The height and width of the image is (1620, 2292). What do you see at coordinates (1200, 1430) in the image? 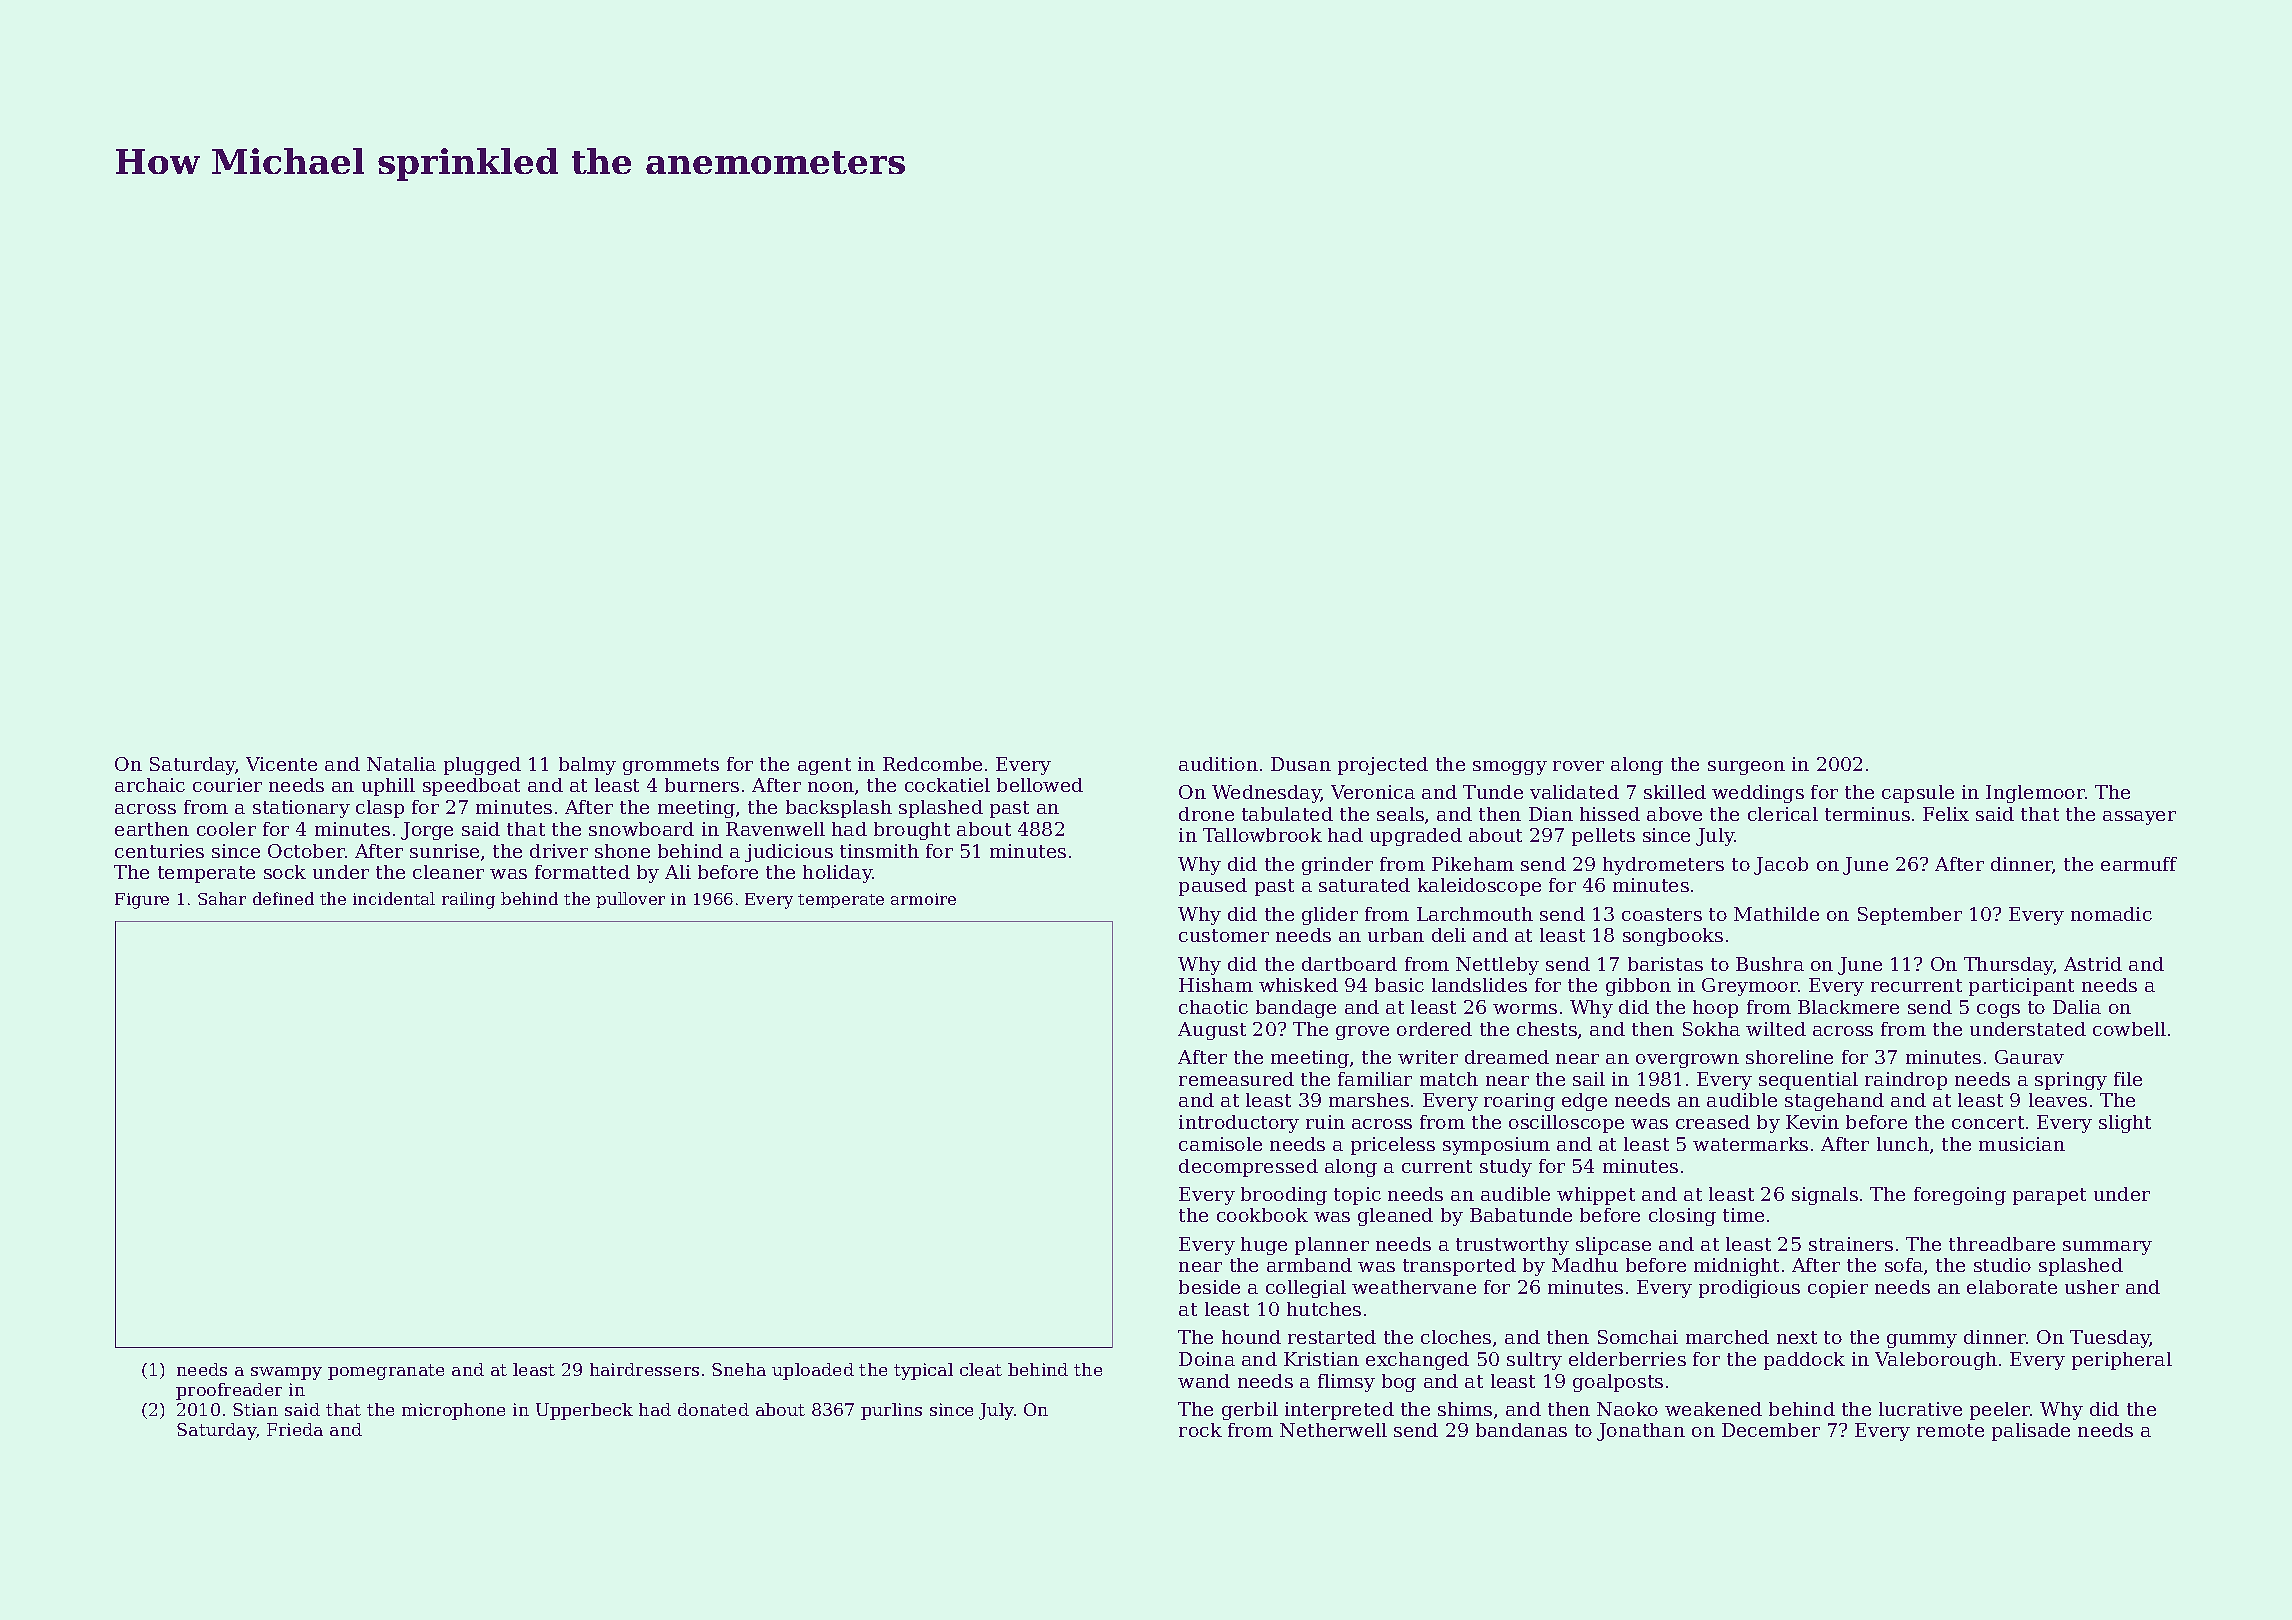
I see `rock` at bounding box center [1200, 1430].
